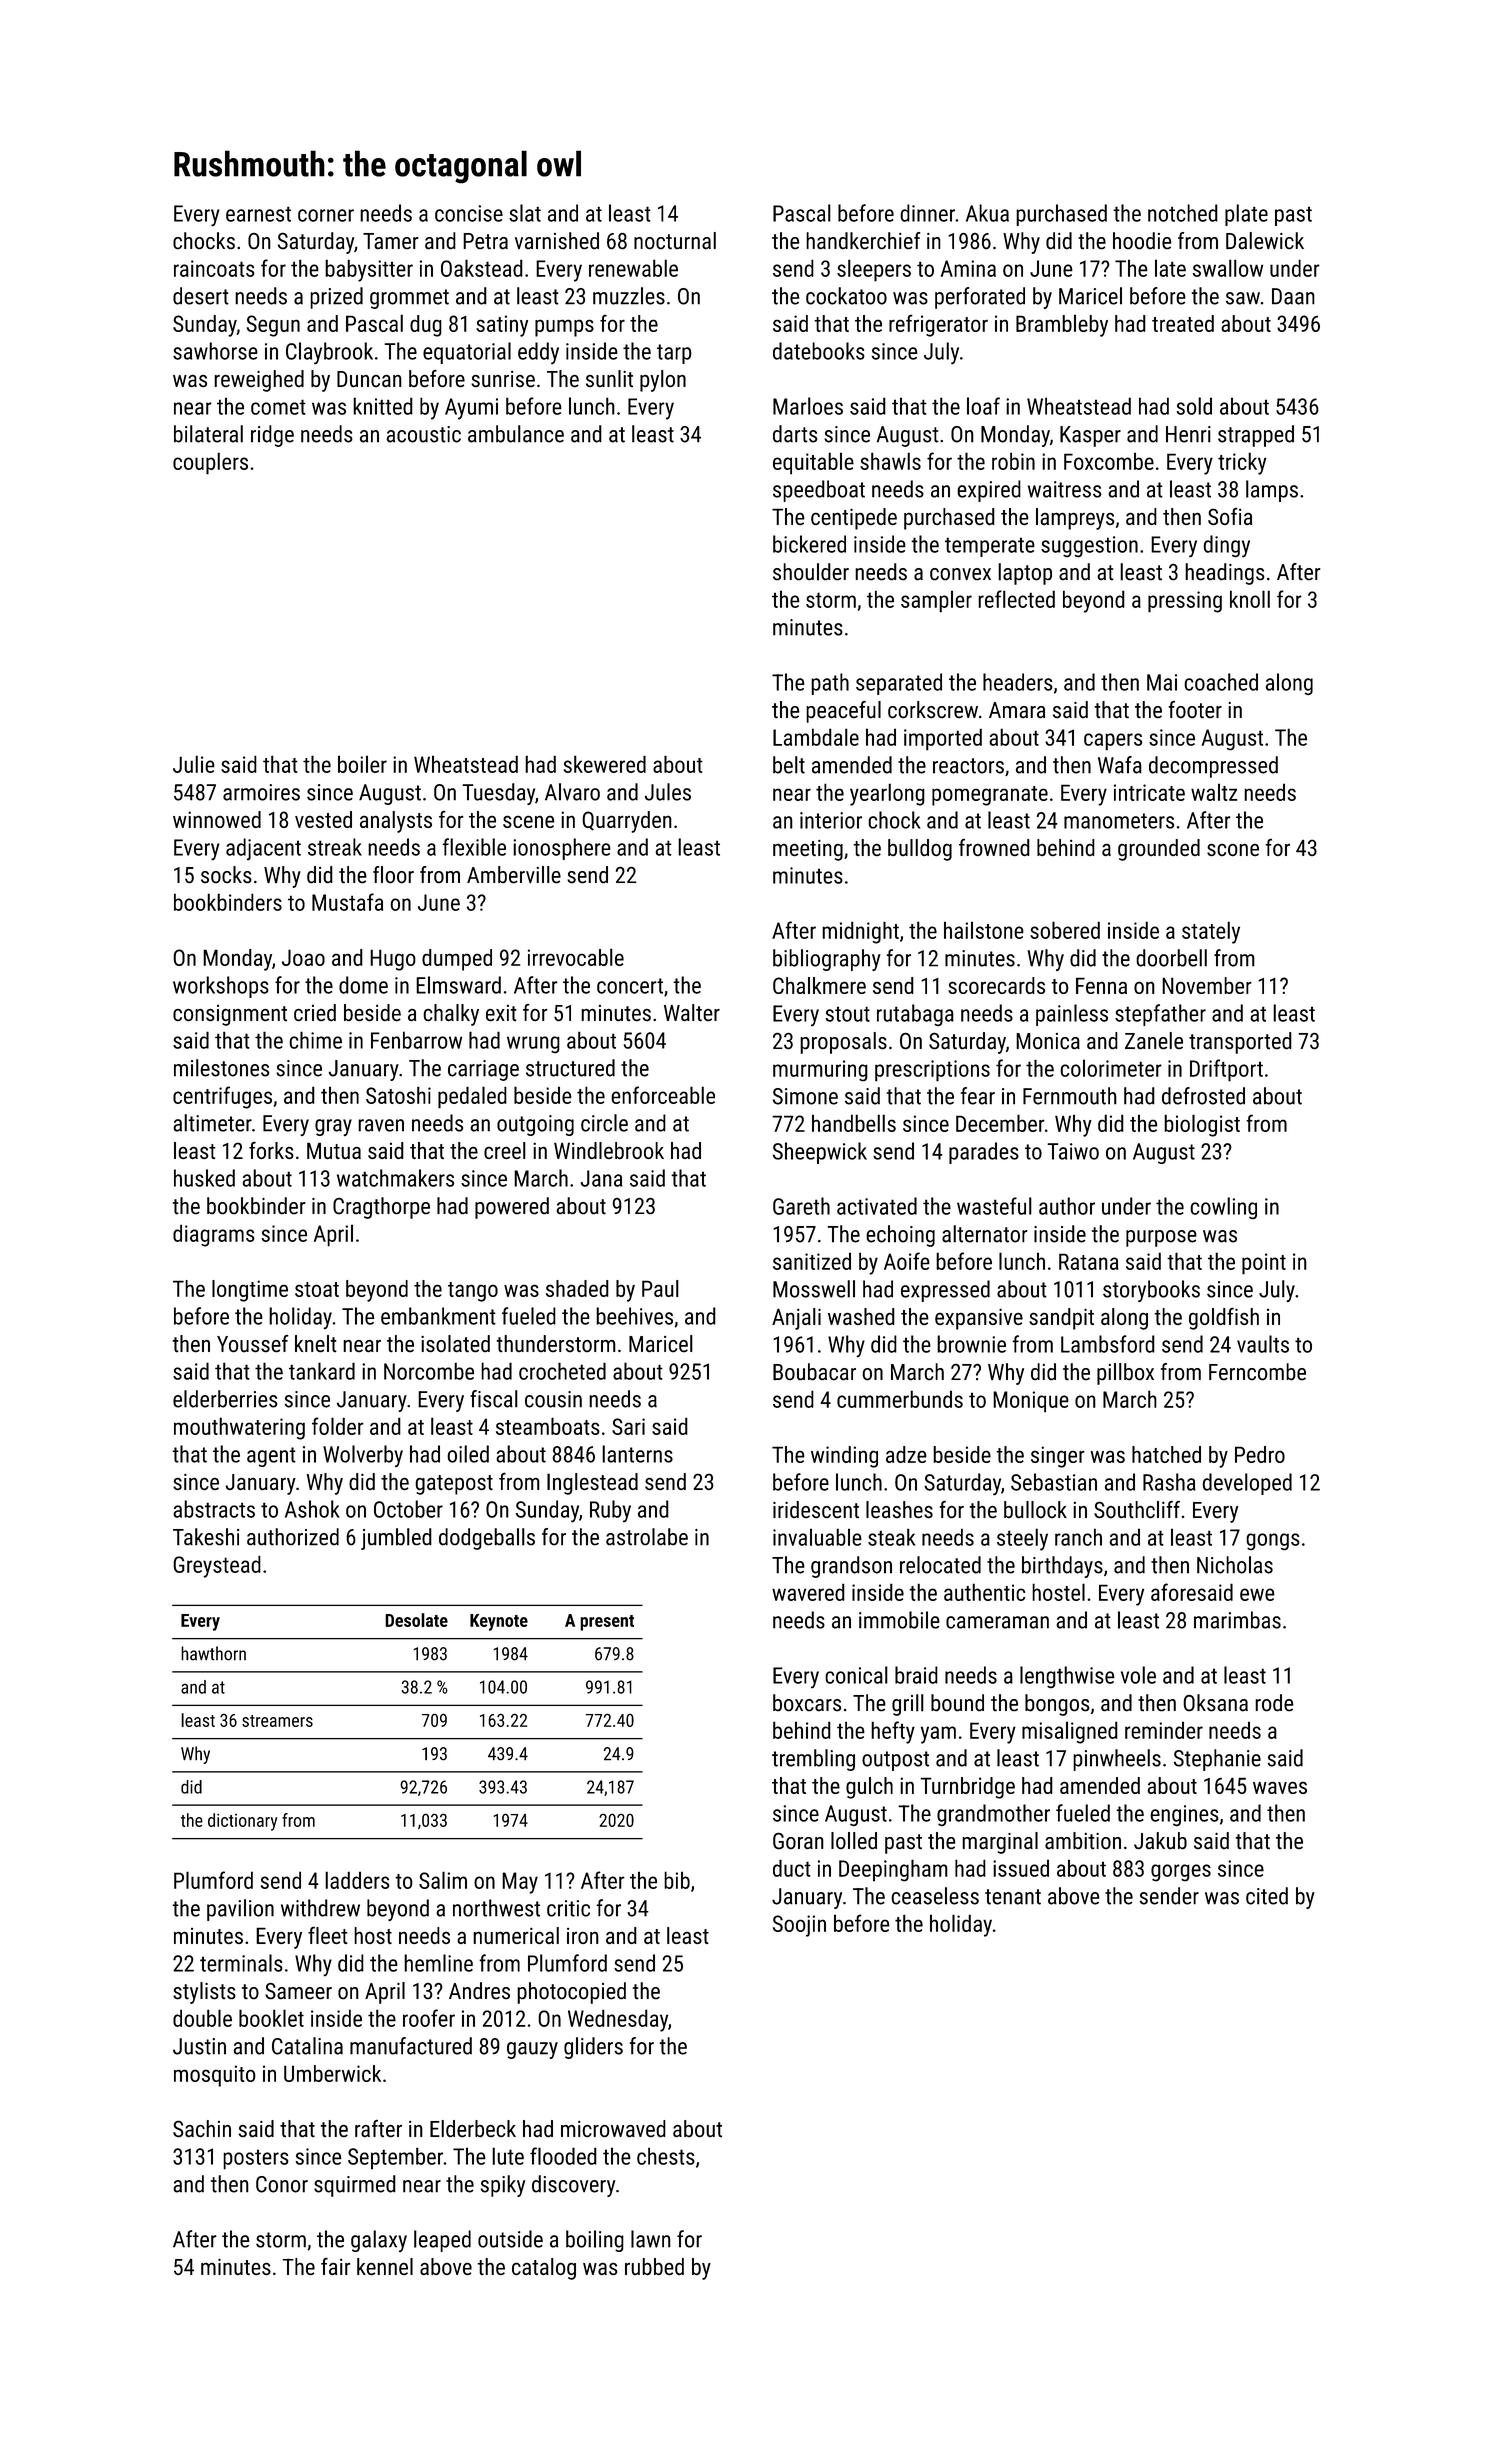 The width and height of the document is (1496, 2464). What do you see at coordinates (213, 1653) in the document?
I see `hawthorn` at bounding box center [213, 1653].
